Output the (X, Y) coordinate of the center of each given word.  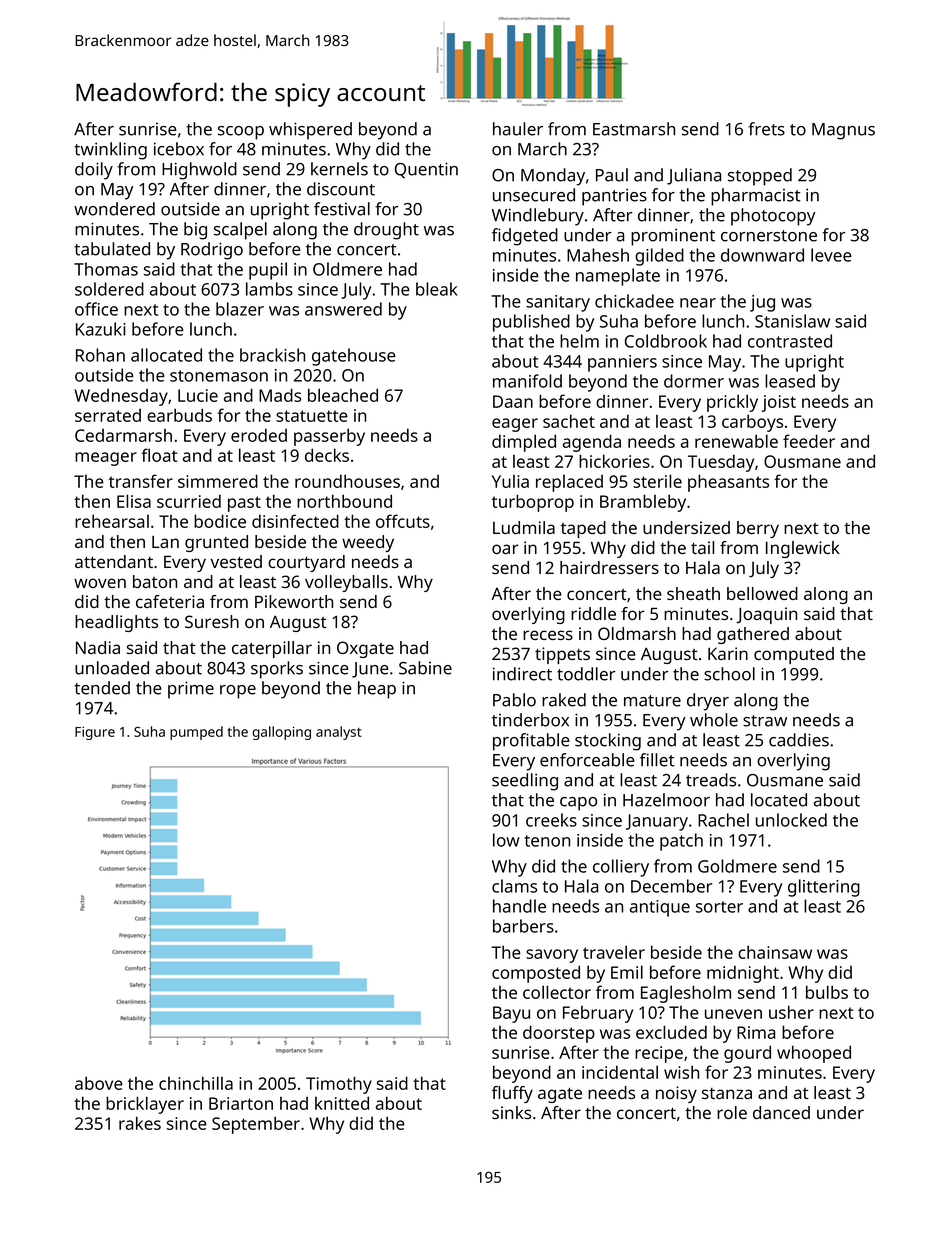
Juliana (694, 176)
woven (100, 583)
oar (505, 549)
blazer (240, 309)
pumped (196, 733)
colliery (621, 868)
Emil (627, 972)
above (99, 1083)
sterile (657, 481)
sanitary (558, 303)
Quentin (426, 170)
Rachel (723, 820)
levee (831, 255)
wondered (114, 209)
